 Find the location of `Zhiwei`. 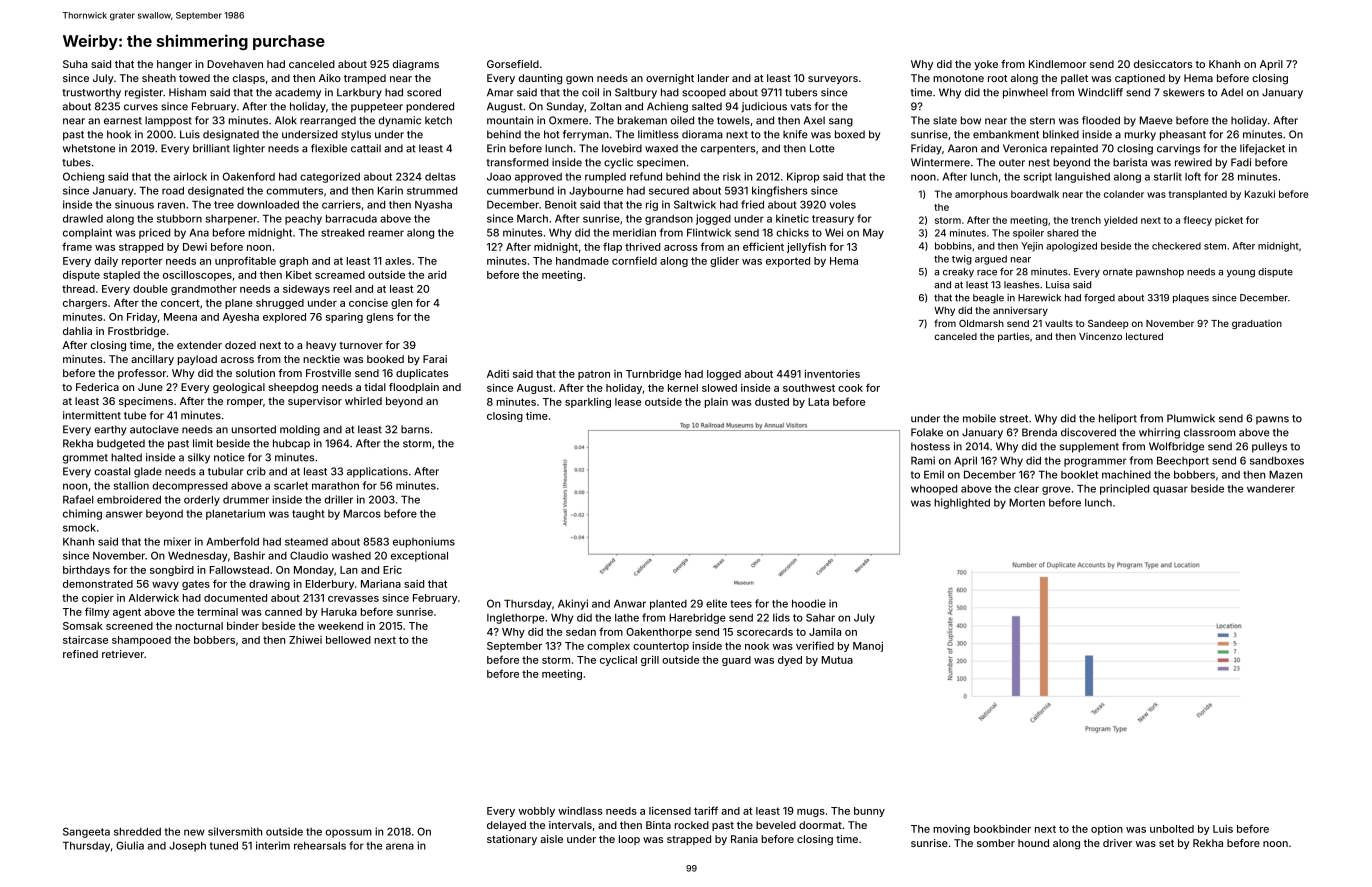

Zhiwei is located at coordinates (305, 640).
